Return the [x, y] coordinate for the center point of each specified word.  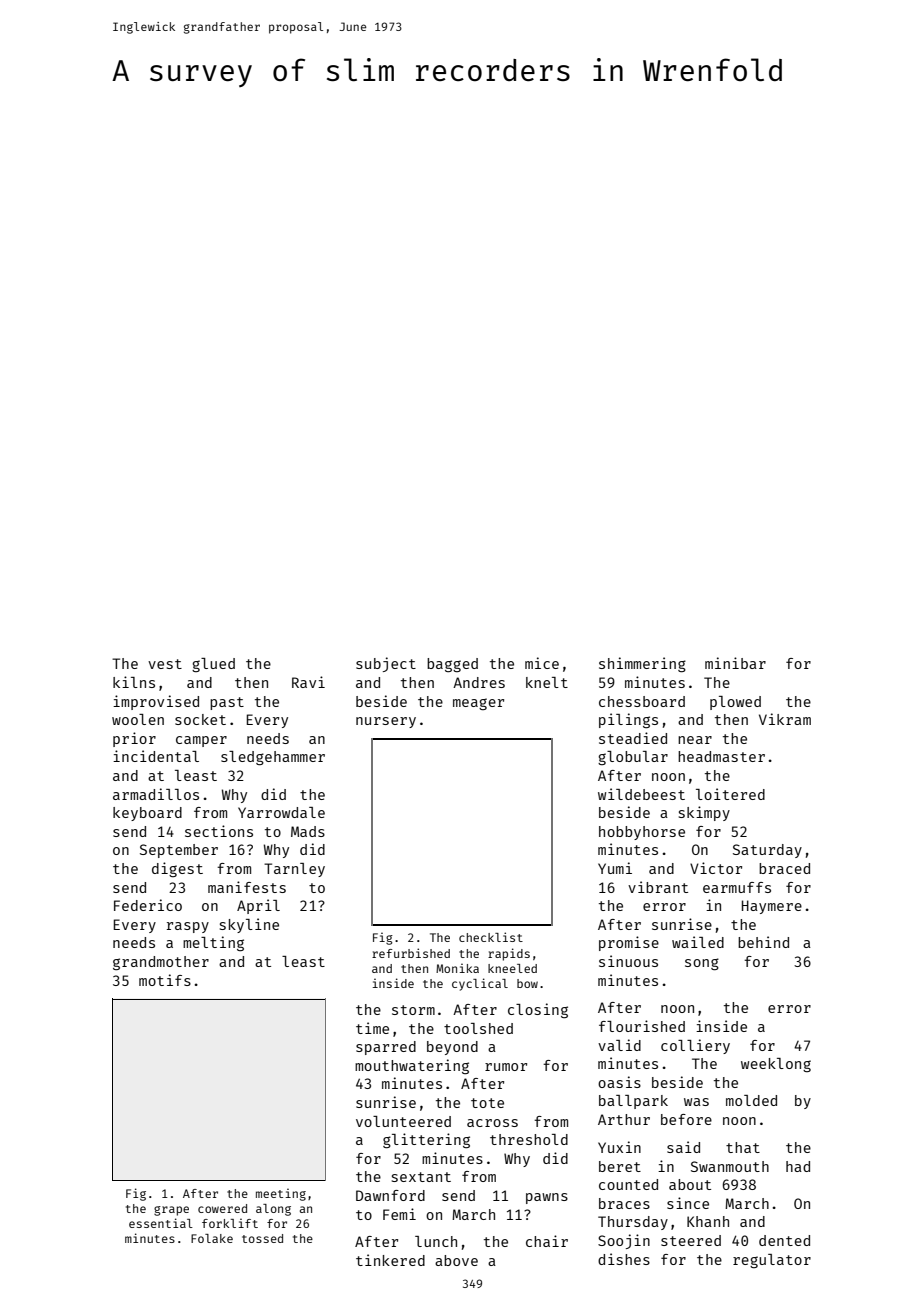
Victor [716, 868]
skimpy [704, 813]
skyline [249, 925]
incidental [156, 756]
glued [213, 665]
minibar [735, 663]
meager [478, 704]
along [273, 1210]
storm [413, 1010]
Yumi [615, 868]
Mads [308, 831]
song [702, 964]
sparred [386, 1048]
